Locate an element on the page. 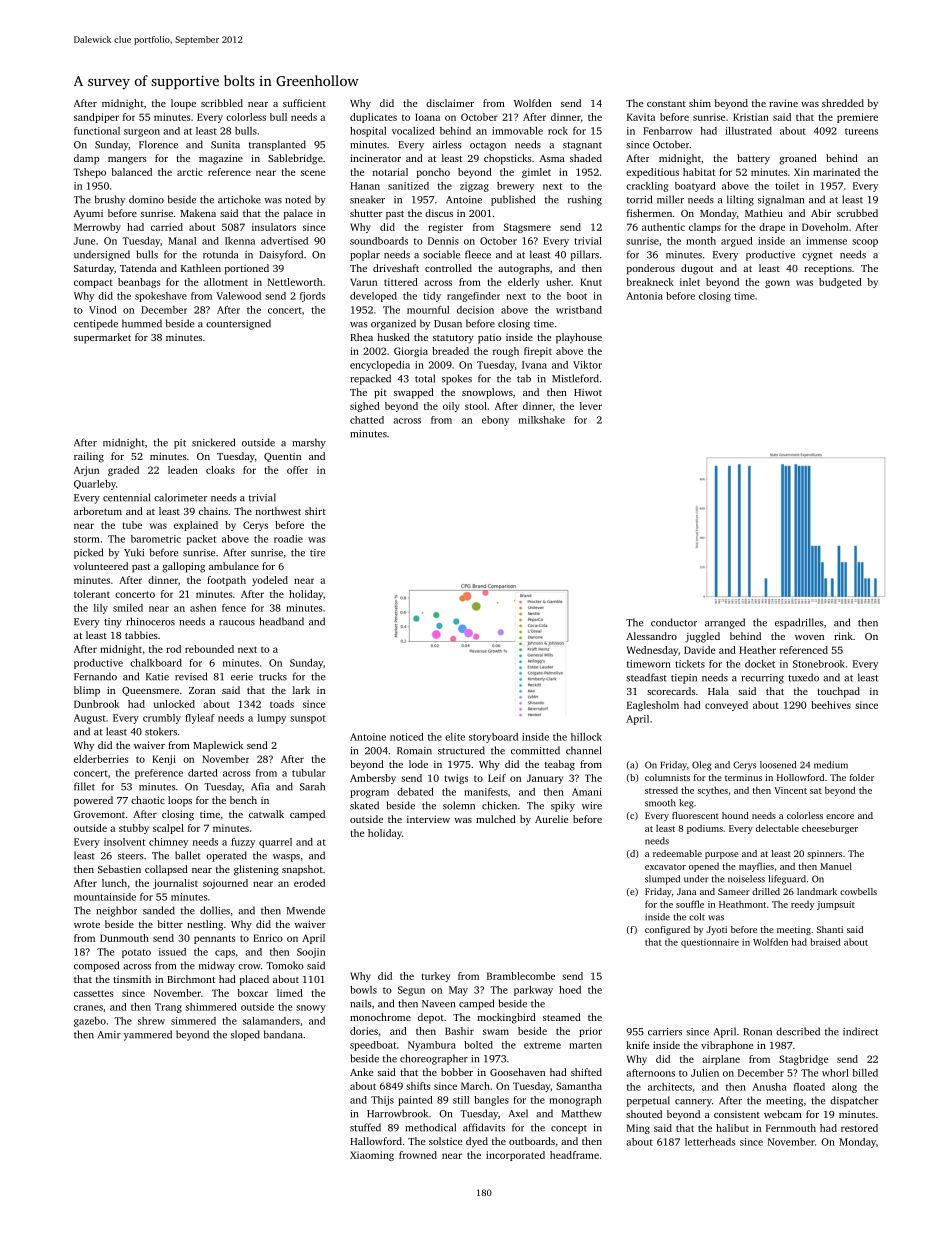 This image has height=1233, width=952. airless is located at coordinates (447, 144).
